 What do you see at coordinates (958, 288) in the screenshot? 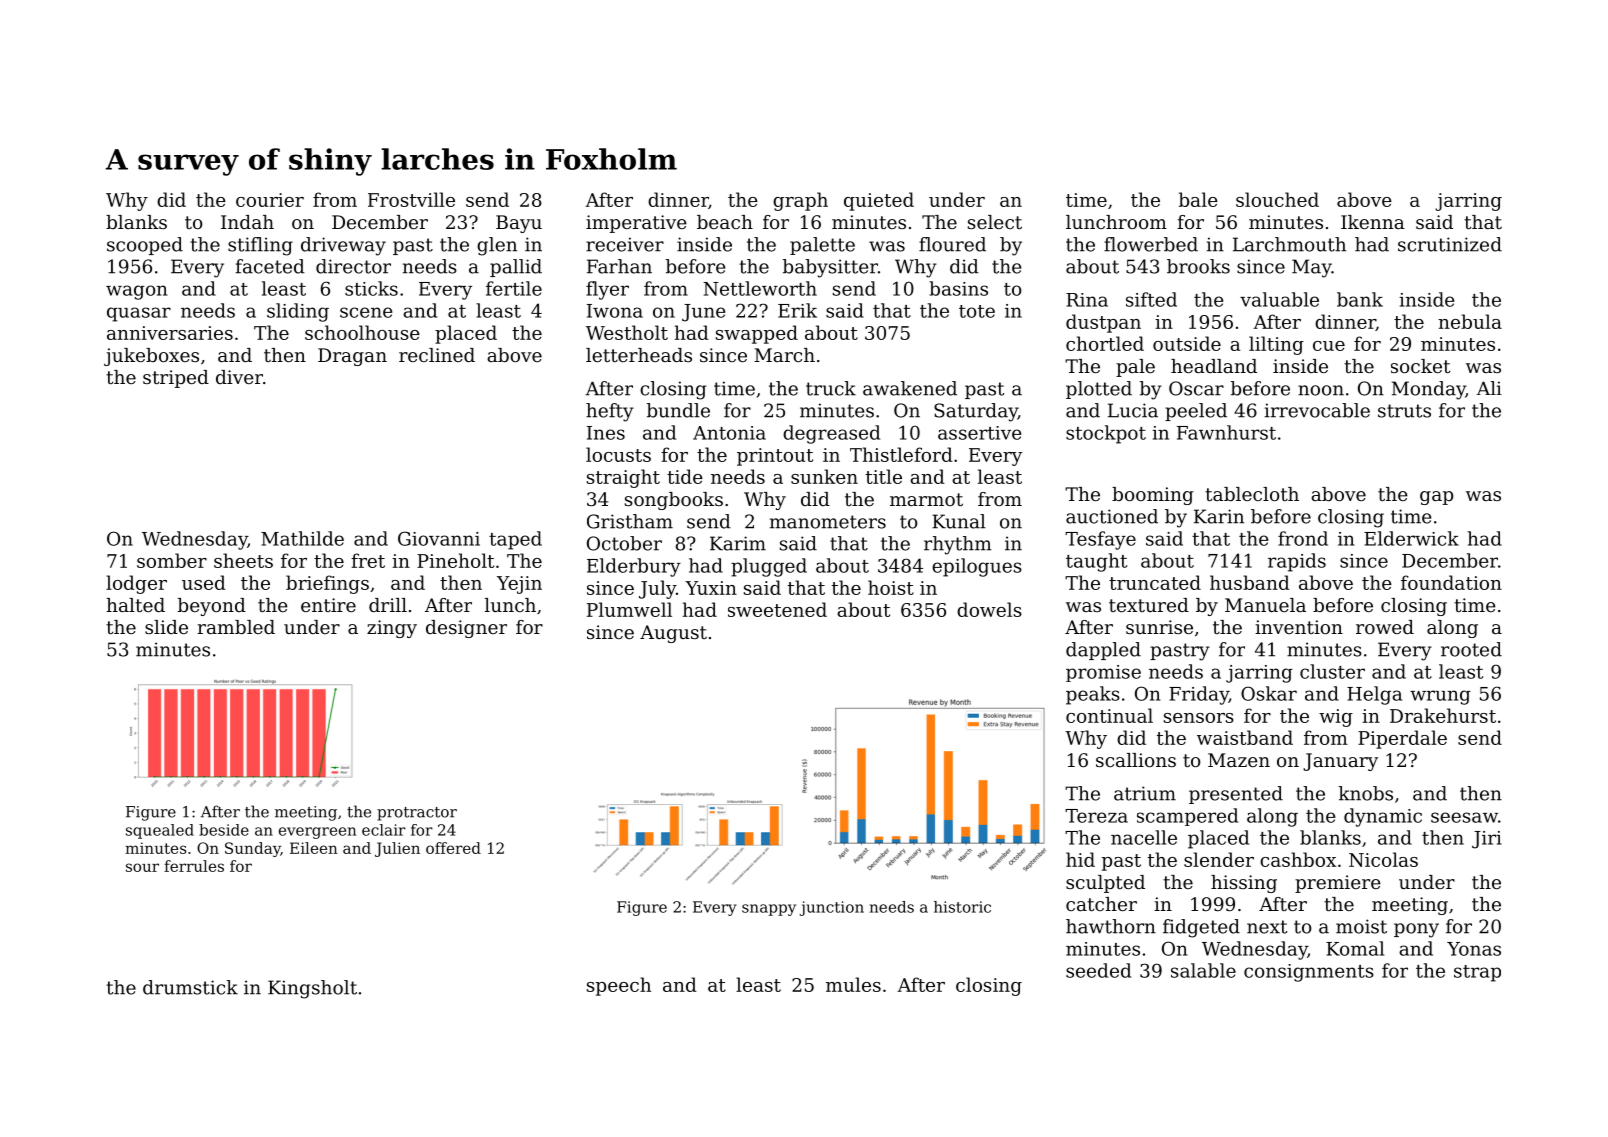
I see `basins` at bounding box center [958, 288].
